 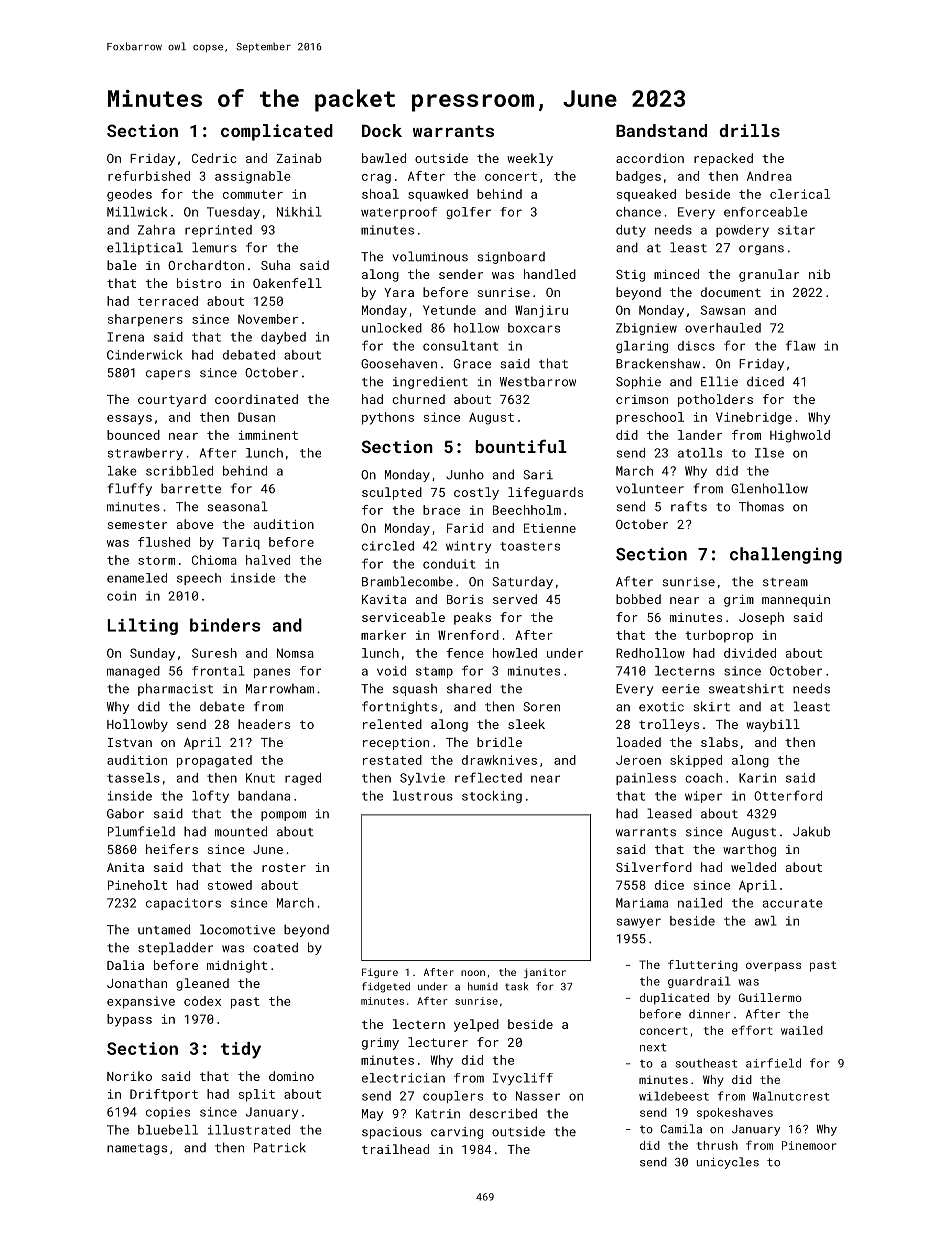 I want to click on November, so click(x=268, y=319).
